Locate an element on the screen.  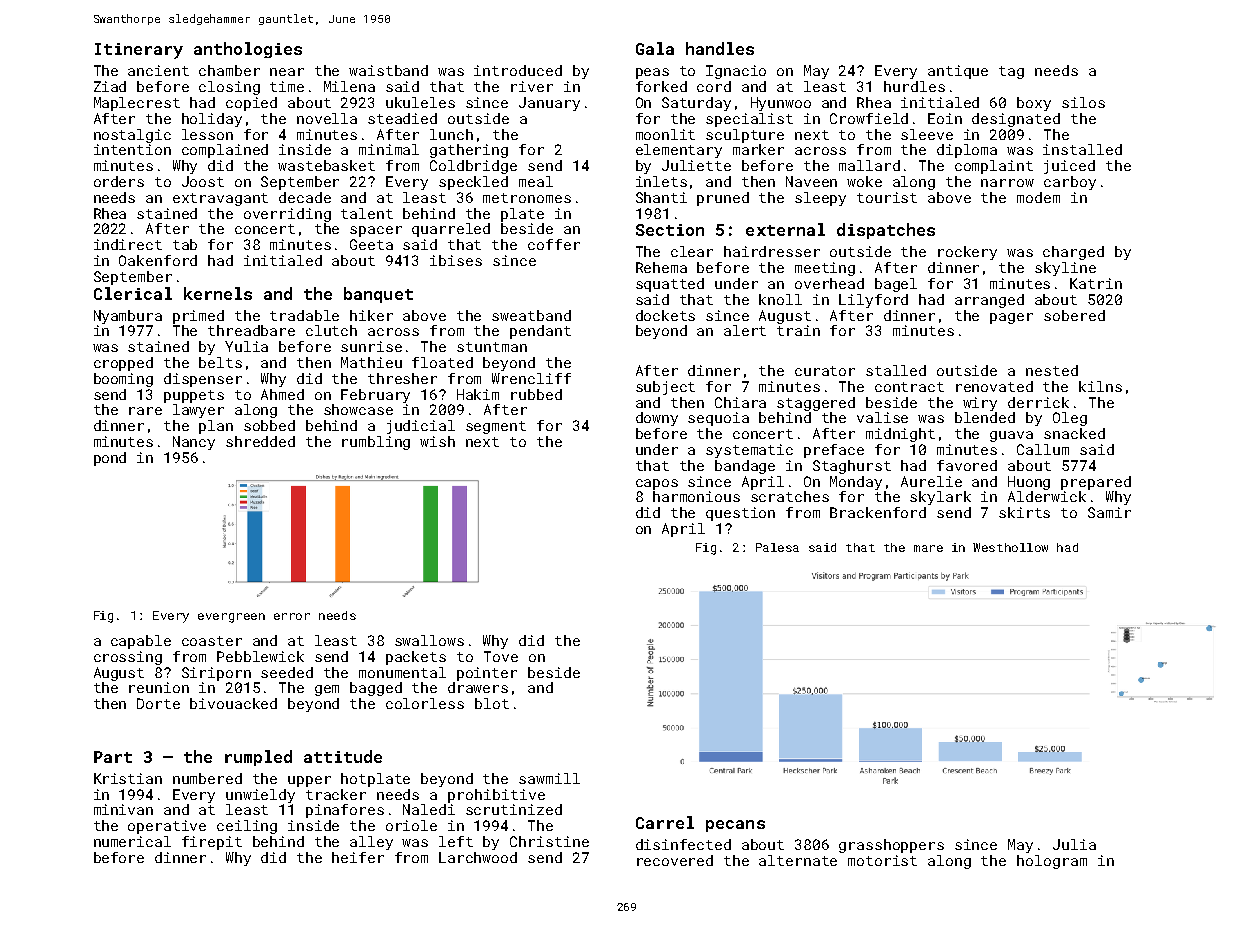
unwieldy is located at coordinates (260, 796).
